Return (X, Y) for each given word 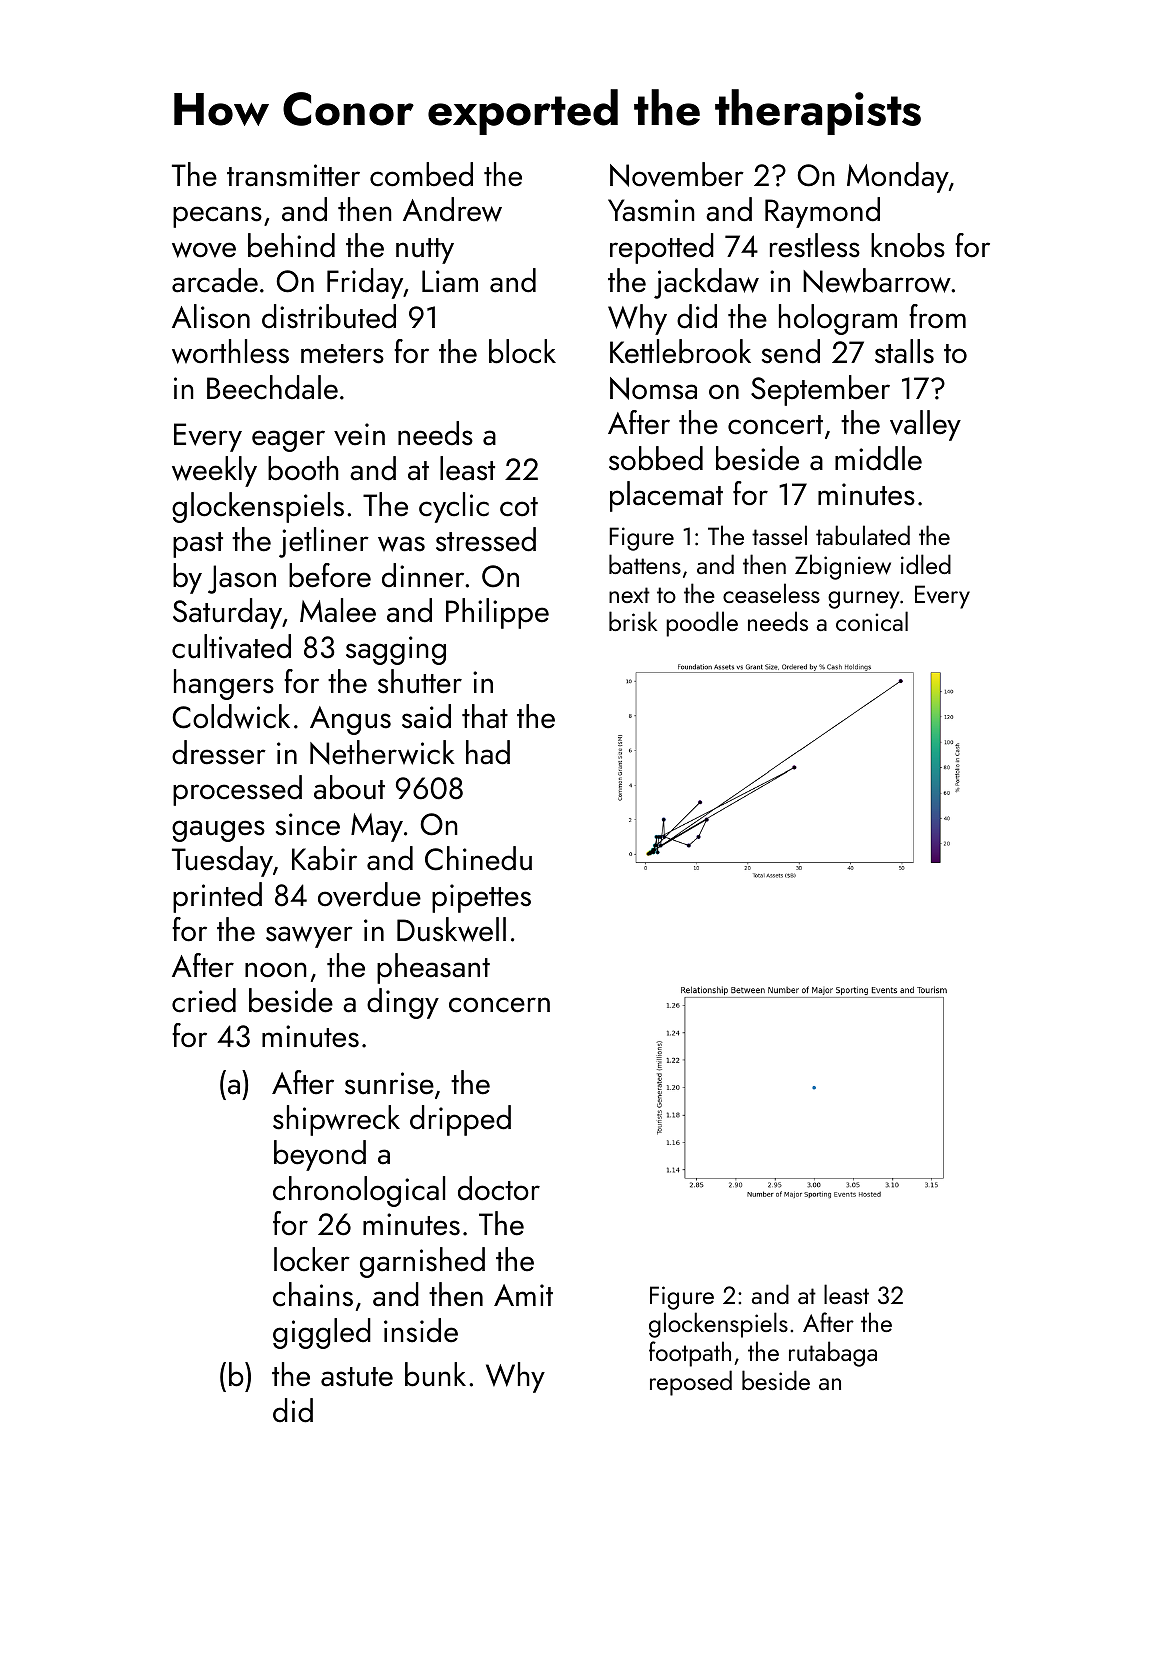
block (522, 351)
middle (878, 458)
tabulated (863, 535)
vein (359, 434)
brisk (633, 621)
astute (357, 1377)
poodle (702, 624)
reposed (691, 1383)
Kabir (324, 858)
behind (291, 245)
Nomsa (653, 388)
